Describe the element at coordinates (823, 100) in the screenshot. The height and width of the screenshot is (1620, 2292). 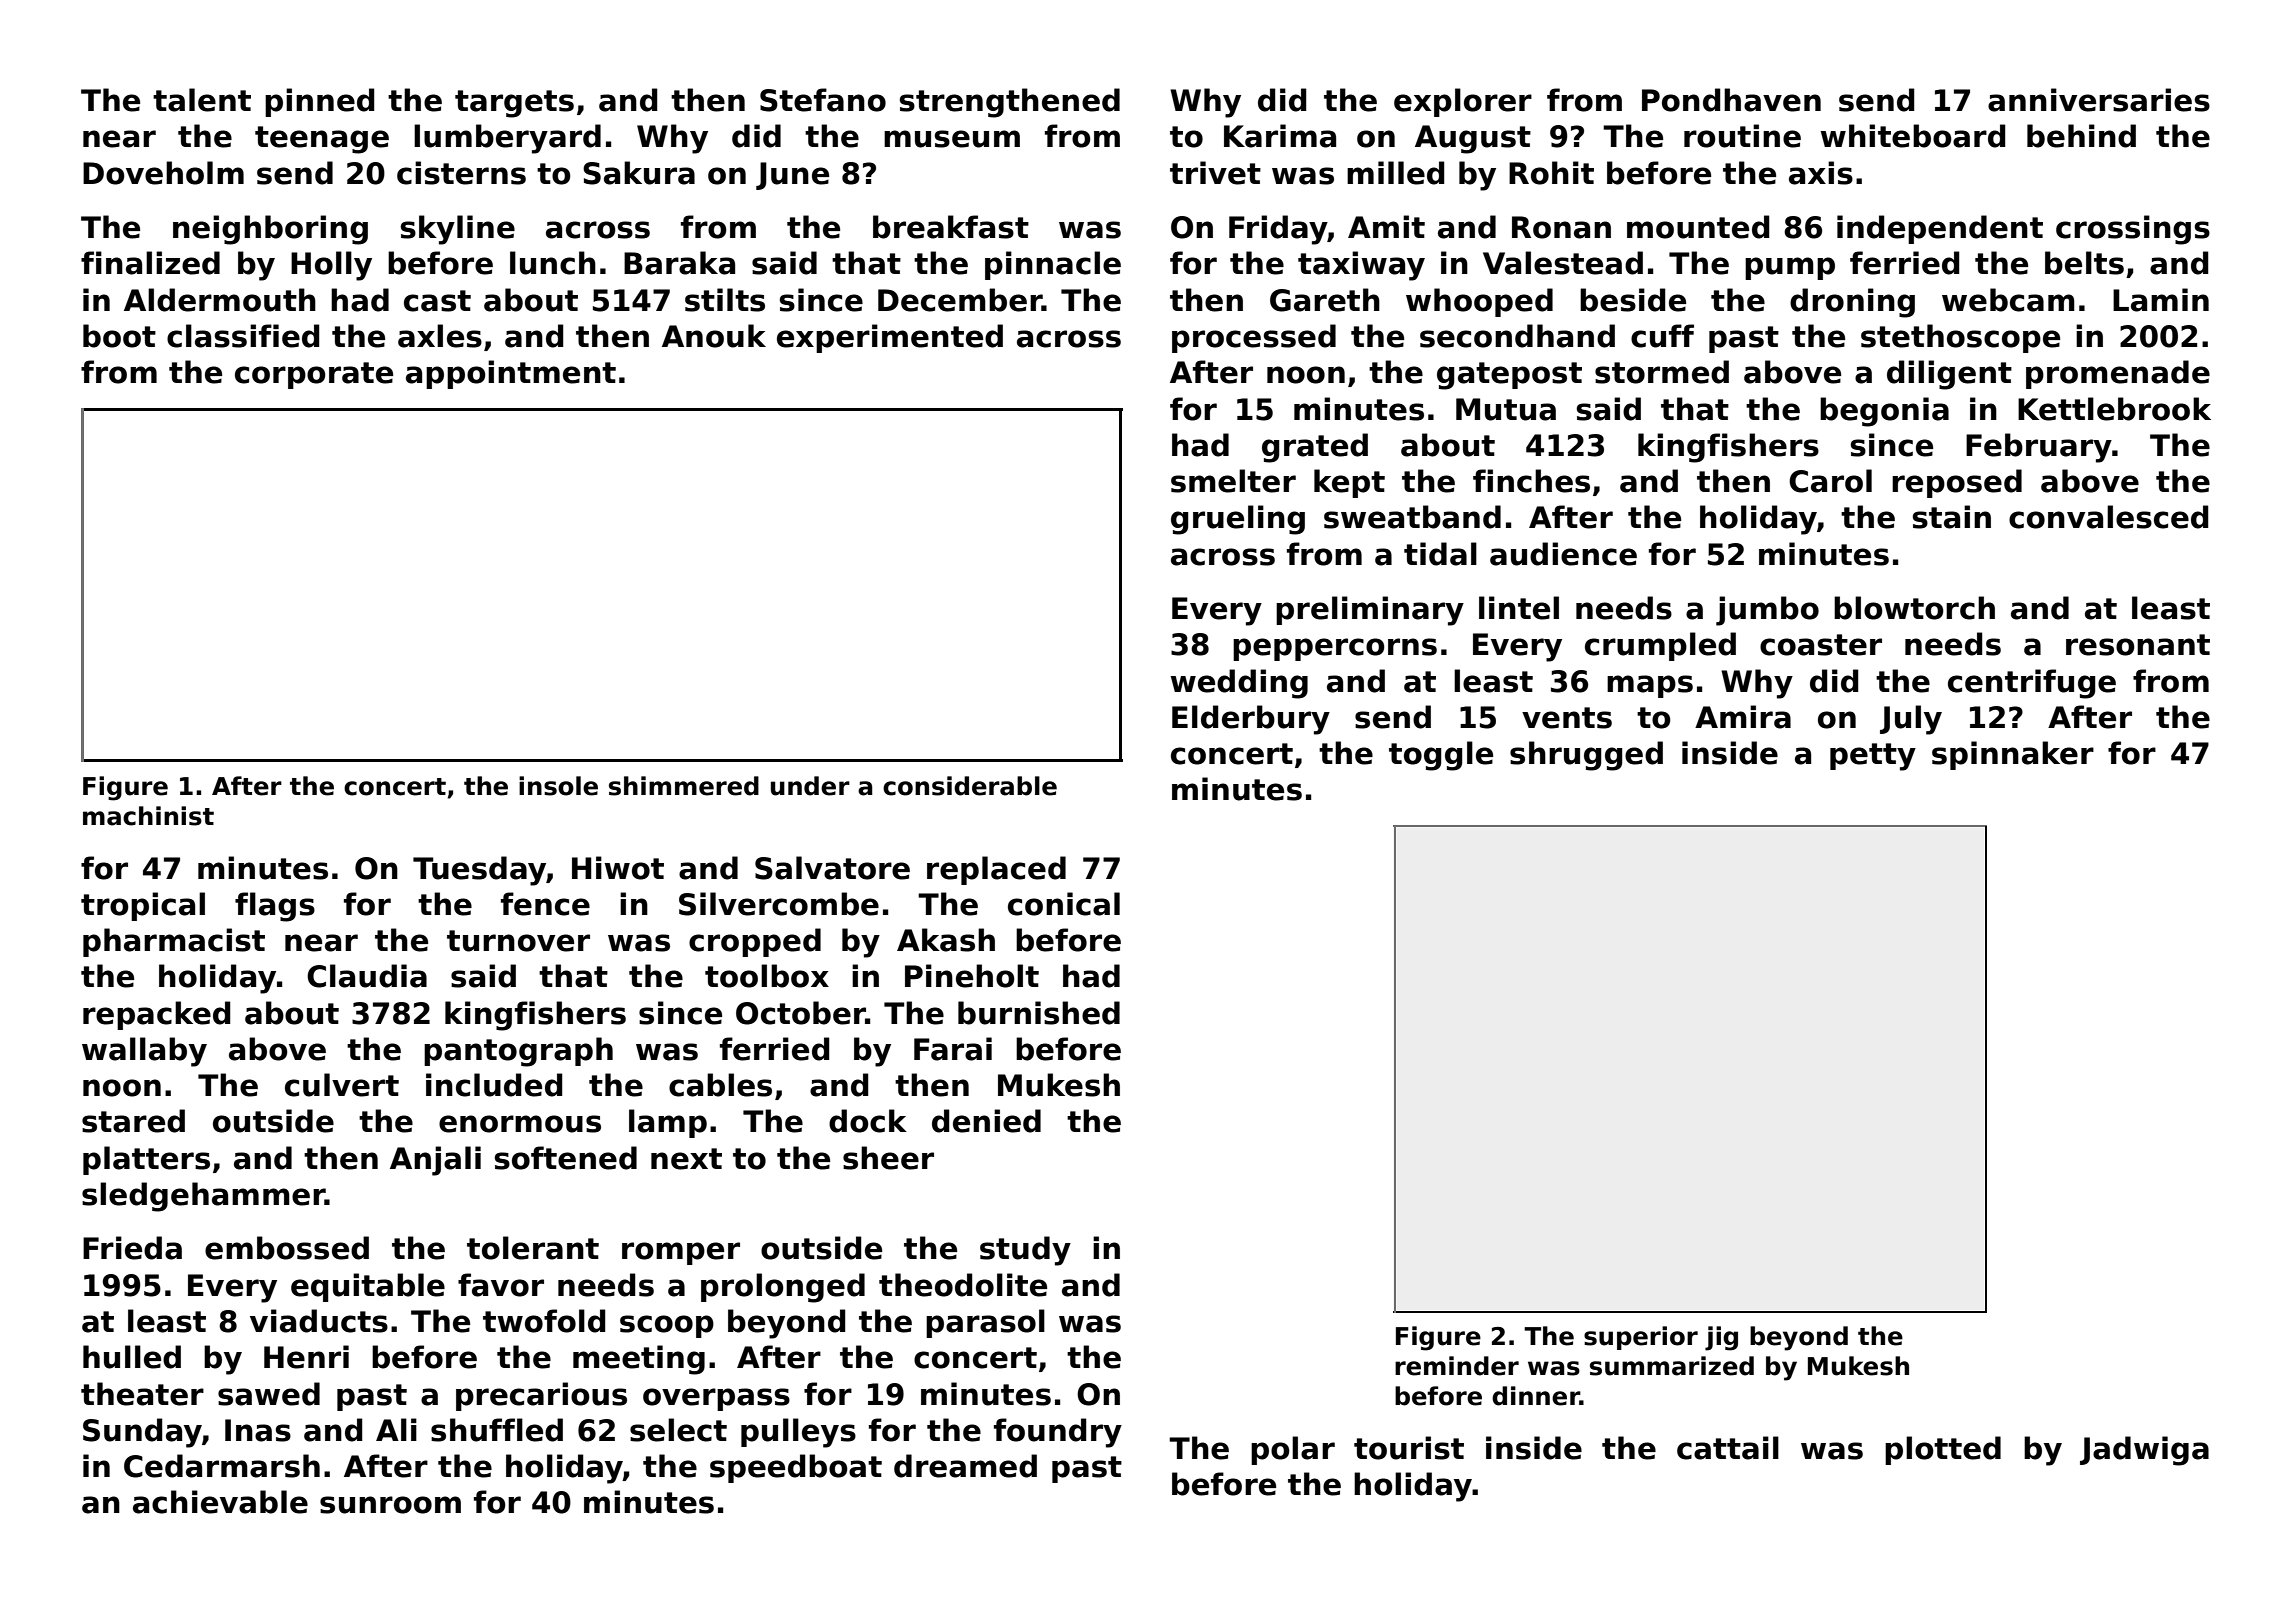
I see `Stefano` at that location.
